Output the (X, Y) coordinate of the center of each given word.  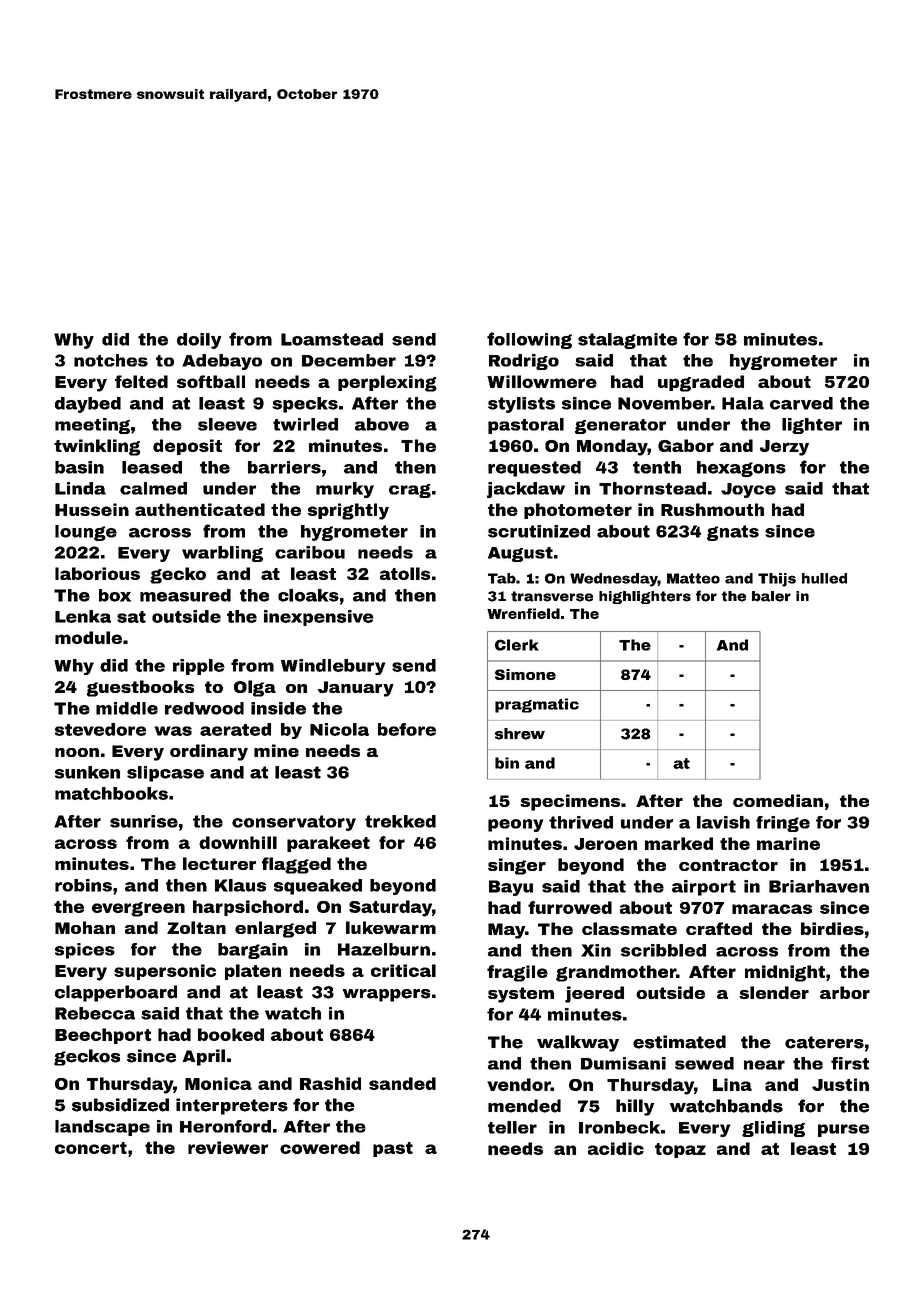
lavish (723, 822)
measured (185, 595)
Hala (743, 403)
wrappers (386, 995)
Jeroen (605, 844)
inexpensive (319, 618)
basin (79, 467)
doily (199, 341)
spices (85, 951)
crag (410, 491)
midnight (785, 973)
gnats (733, 533)
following (529, 340)
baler (771, 596)
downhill (238, 842)
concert (91, 1148)
